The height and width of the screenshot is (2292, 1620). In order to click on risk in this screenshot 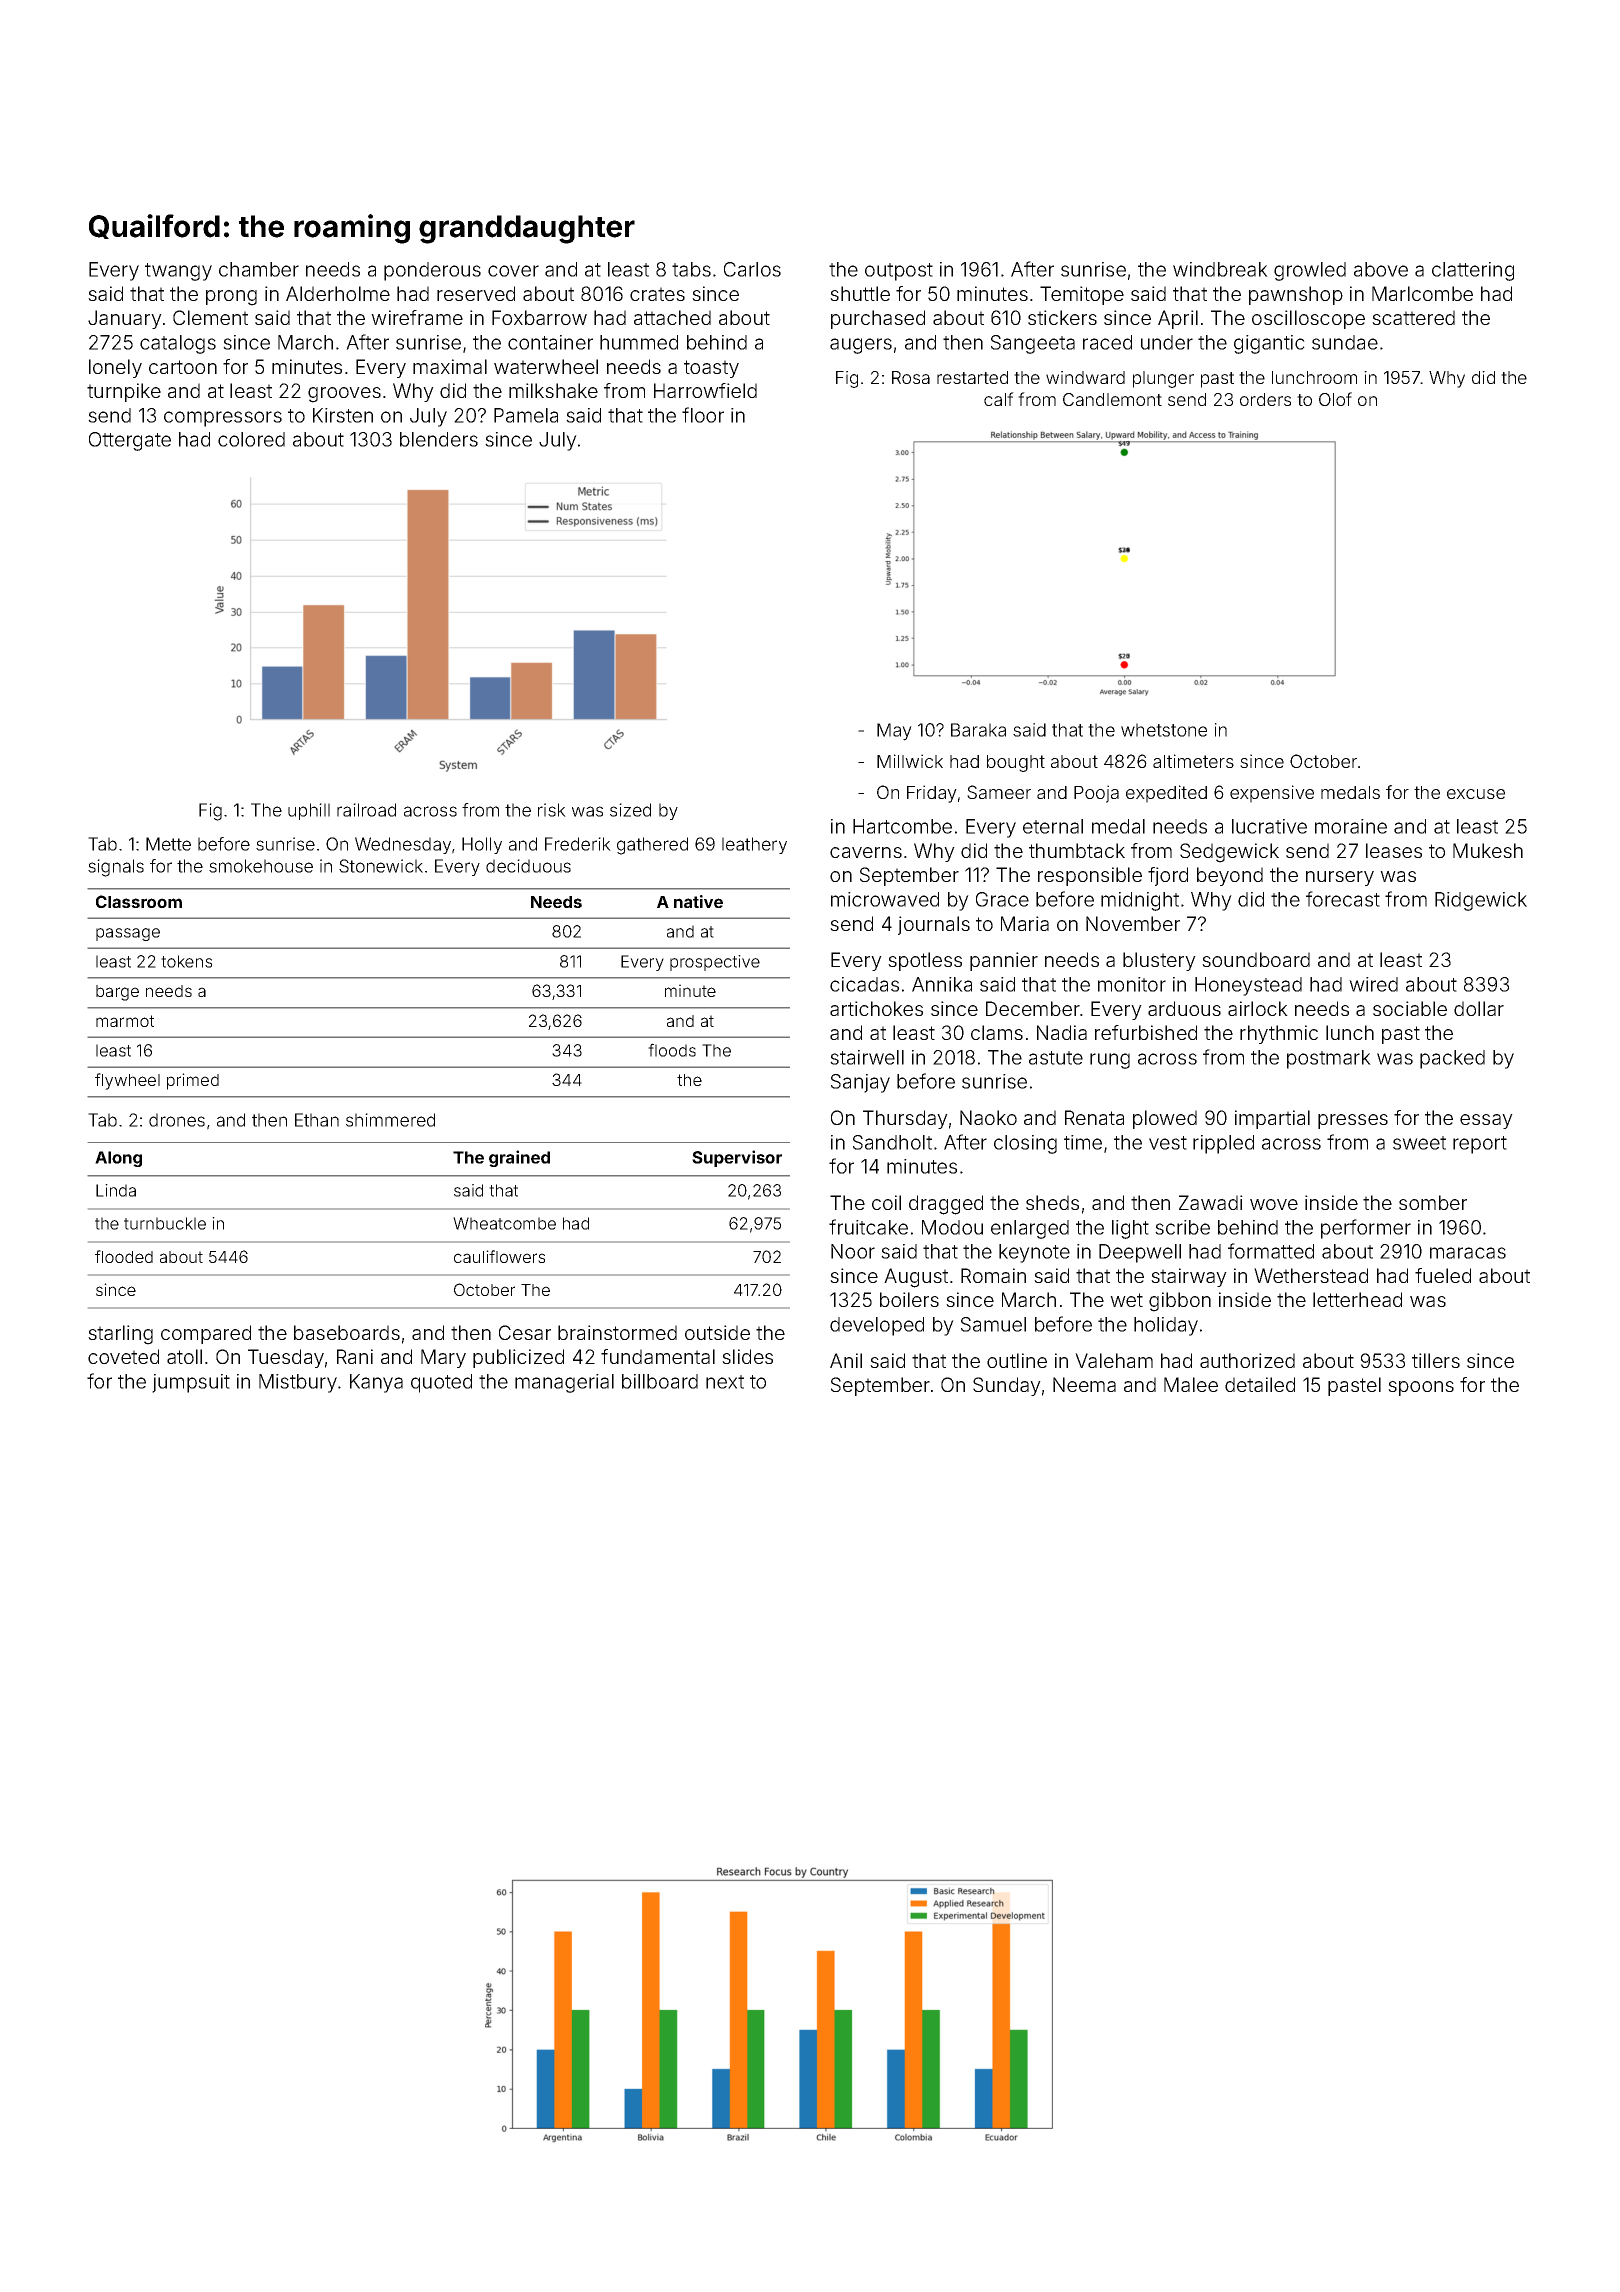, I will do `click(552, 810)`.
